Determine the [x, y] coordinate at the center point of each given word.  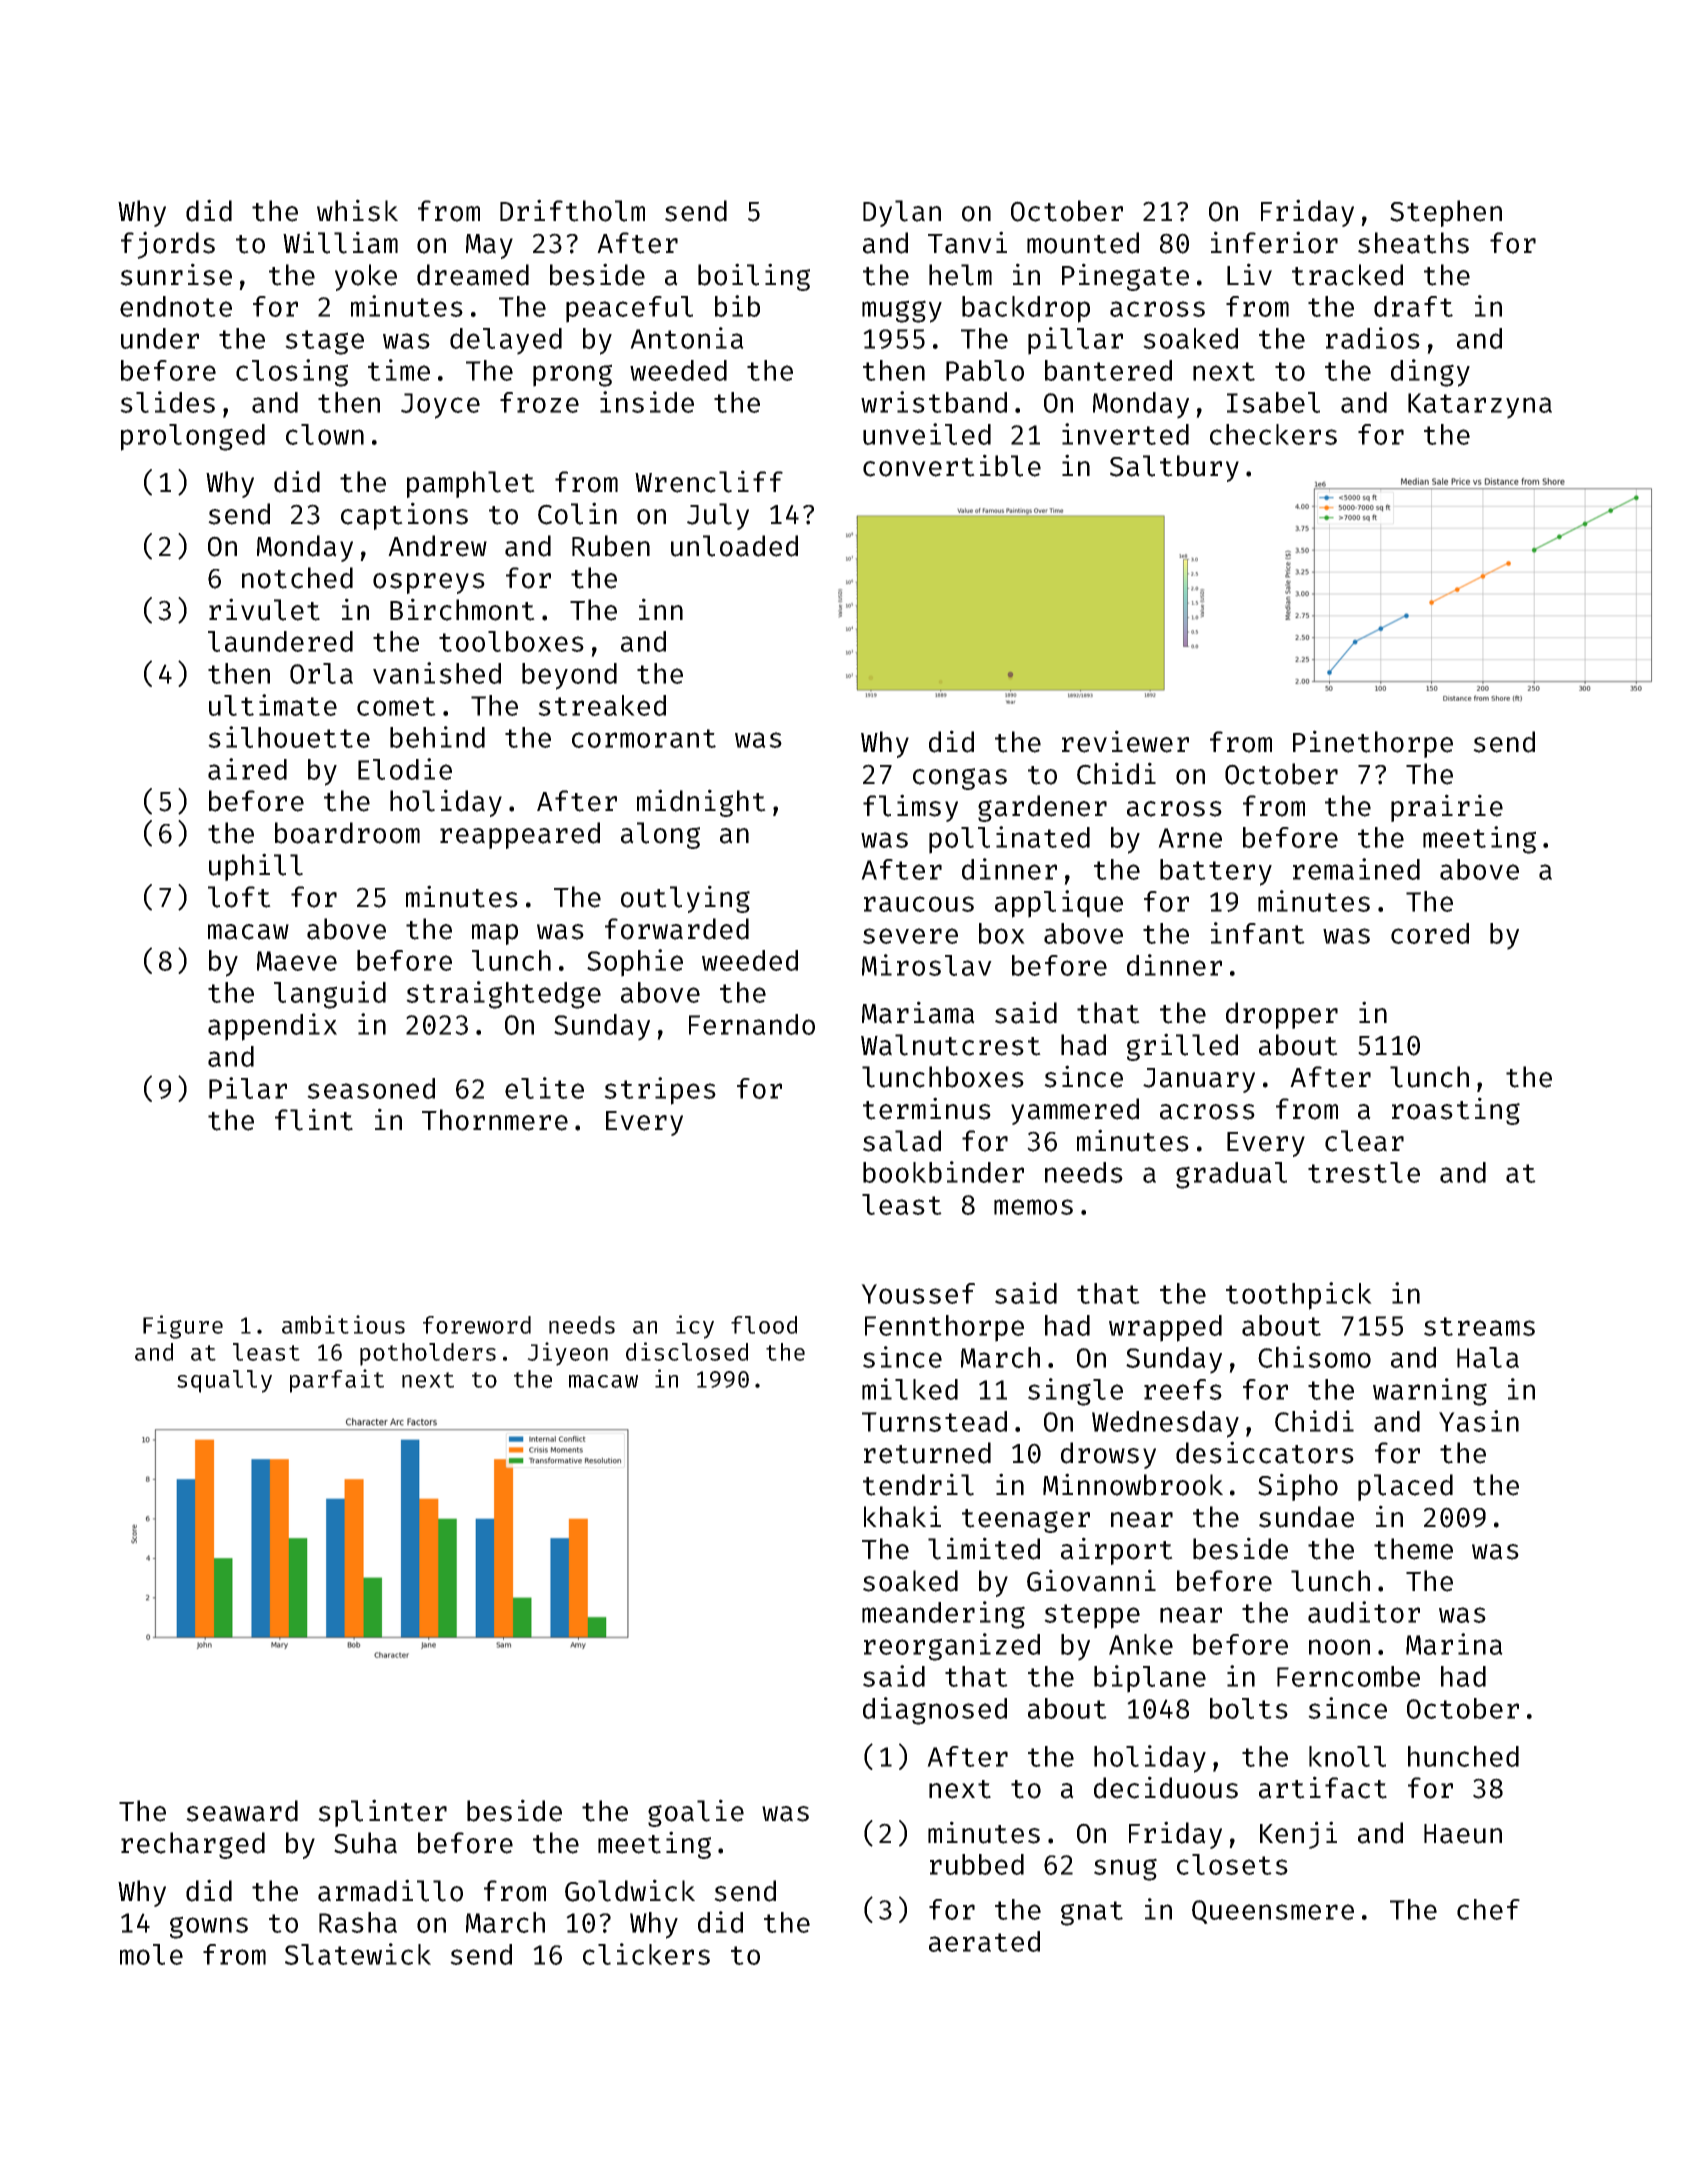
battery [1216, 872]
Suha [365, 1843]
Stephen [1446, 213]
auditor [1364, 1612]
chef [1488, 1909]
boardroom [347, 833]
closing [292, 373]
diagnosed [935, 1711]
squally [224, 1381]
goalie [696, 1813]
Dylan [902, 213]
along [660, 835]
